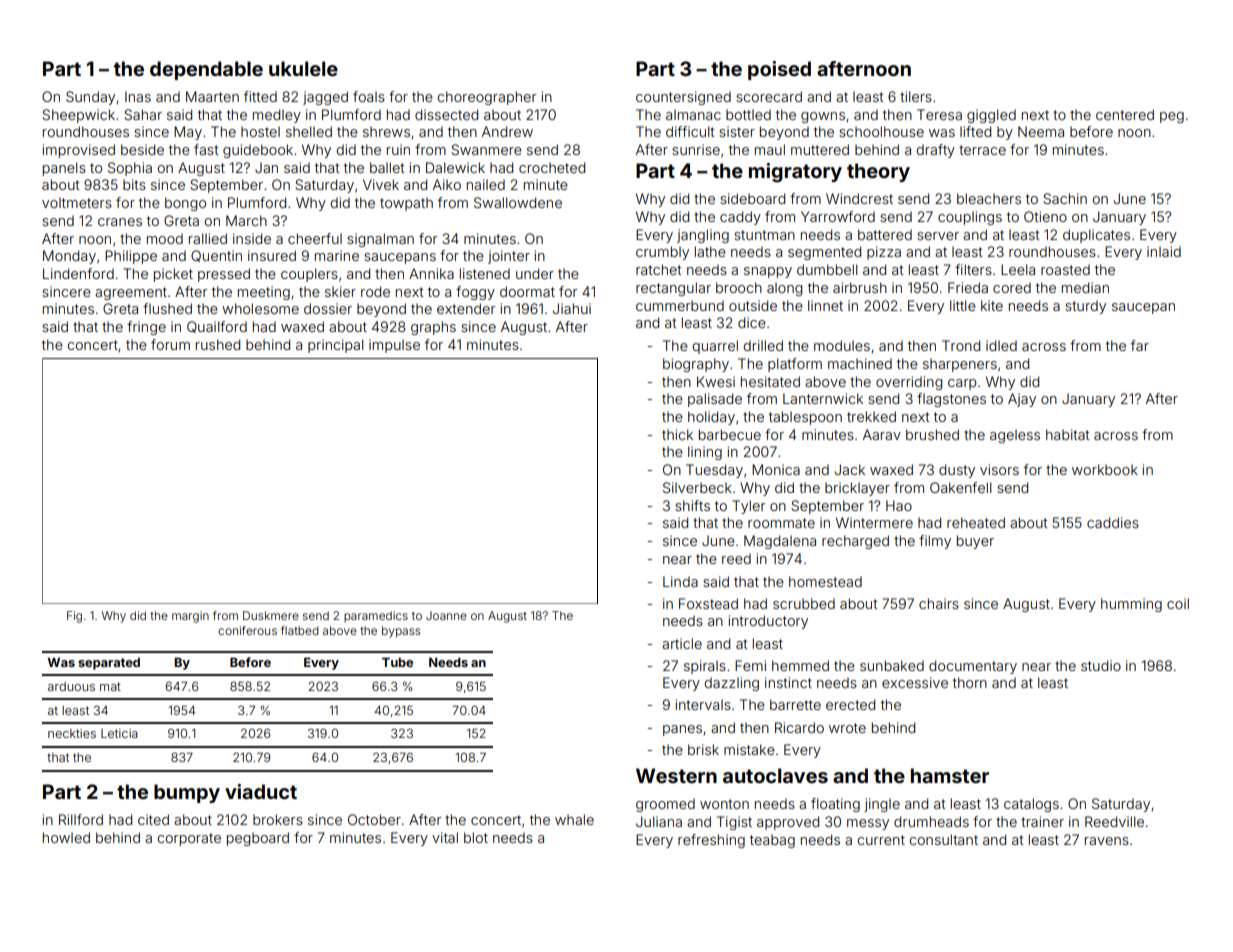 This page has height=952, width=1233. Describe the element at coordinates (1065, 198) in the page. I see `Sachin` at that location.
